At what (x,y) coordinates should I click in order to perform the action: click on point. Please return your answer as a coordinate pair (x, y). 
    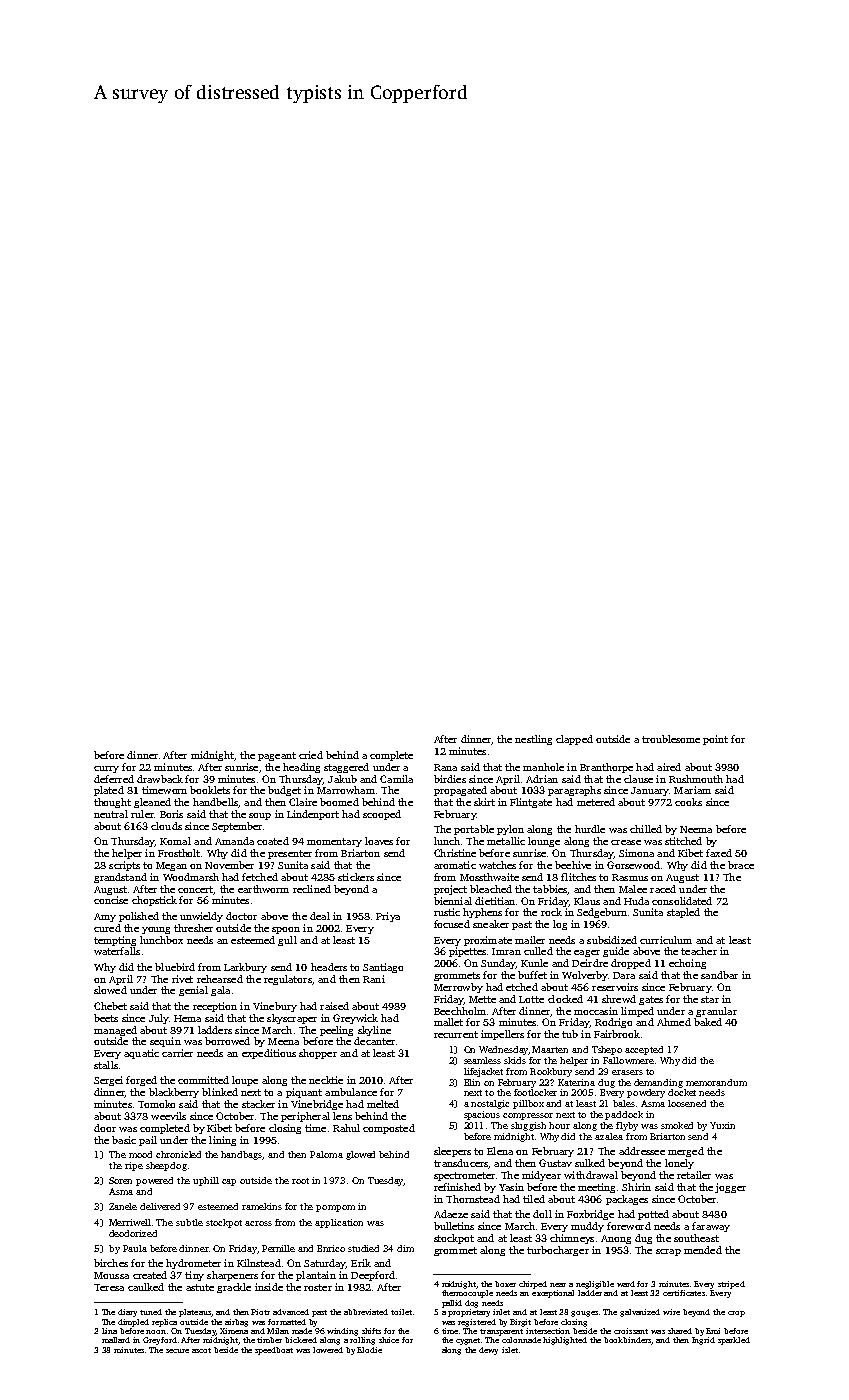
    Looking at the image, I should click on (715, 740).
